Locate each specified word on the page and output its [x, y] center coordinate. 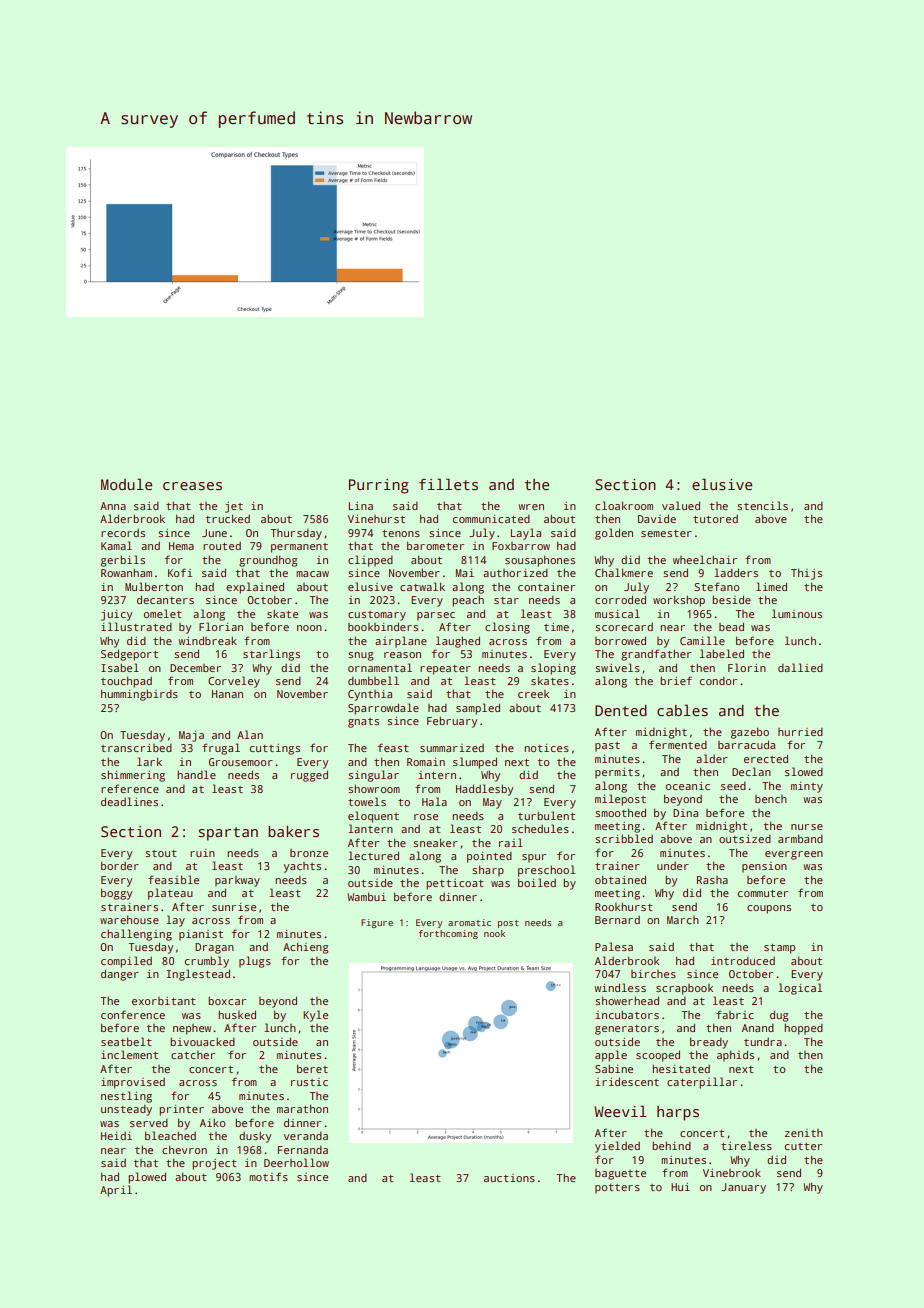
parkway [237, 881]
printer [181, 1110]
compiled [126, 962]
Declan [751, 771]
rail [511, 842]
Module [126, 484]
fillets [448, 484]
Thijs [806, 574]
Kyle [315, 1016]
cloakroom [624, 505]
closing [507, 628]
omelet [163, 613]
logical [800, 989]
